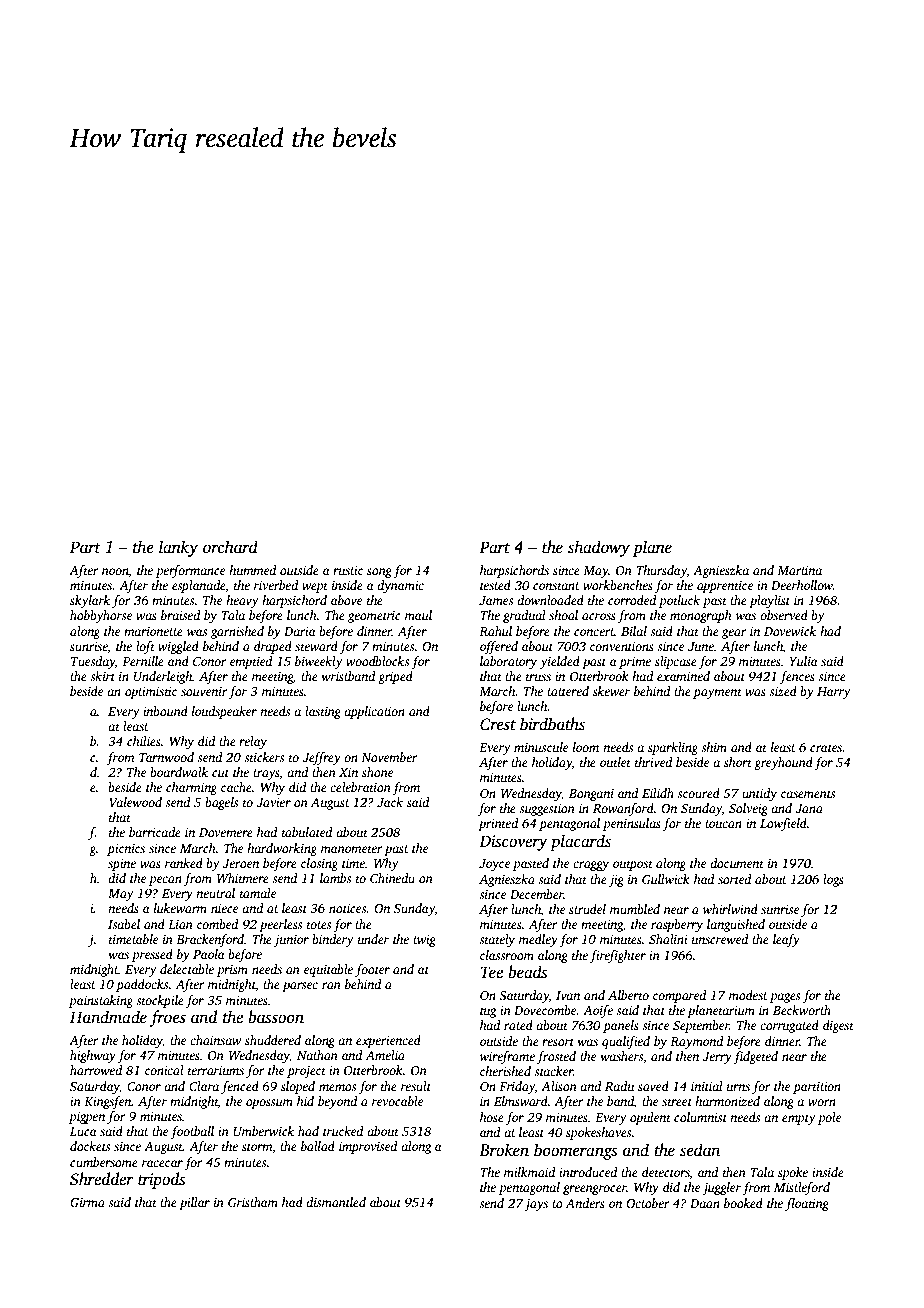 The image size is (924, 1308). Describe the element at coordinates (87, 1202) in the document. I see `Girma` at that location.
